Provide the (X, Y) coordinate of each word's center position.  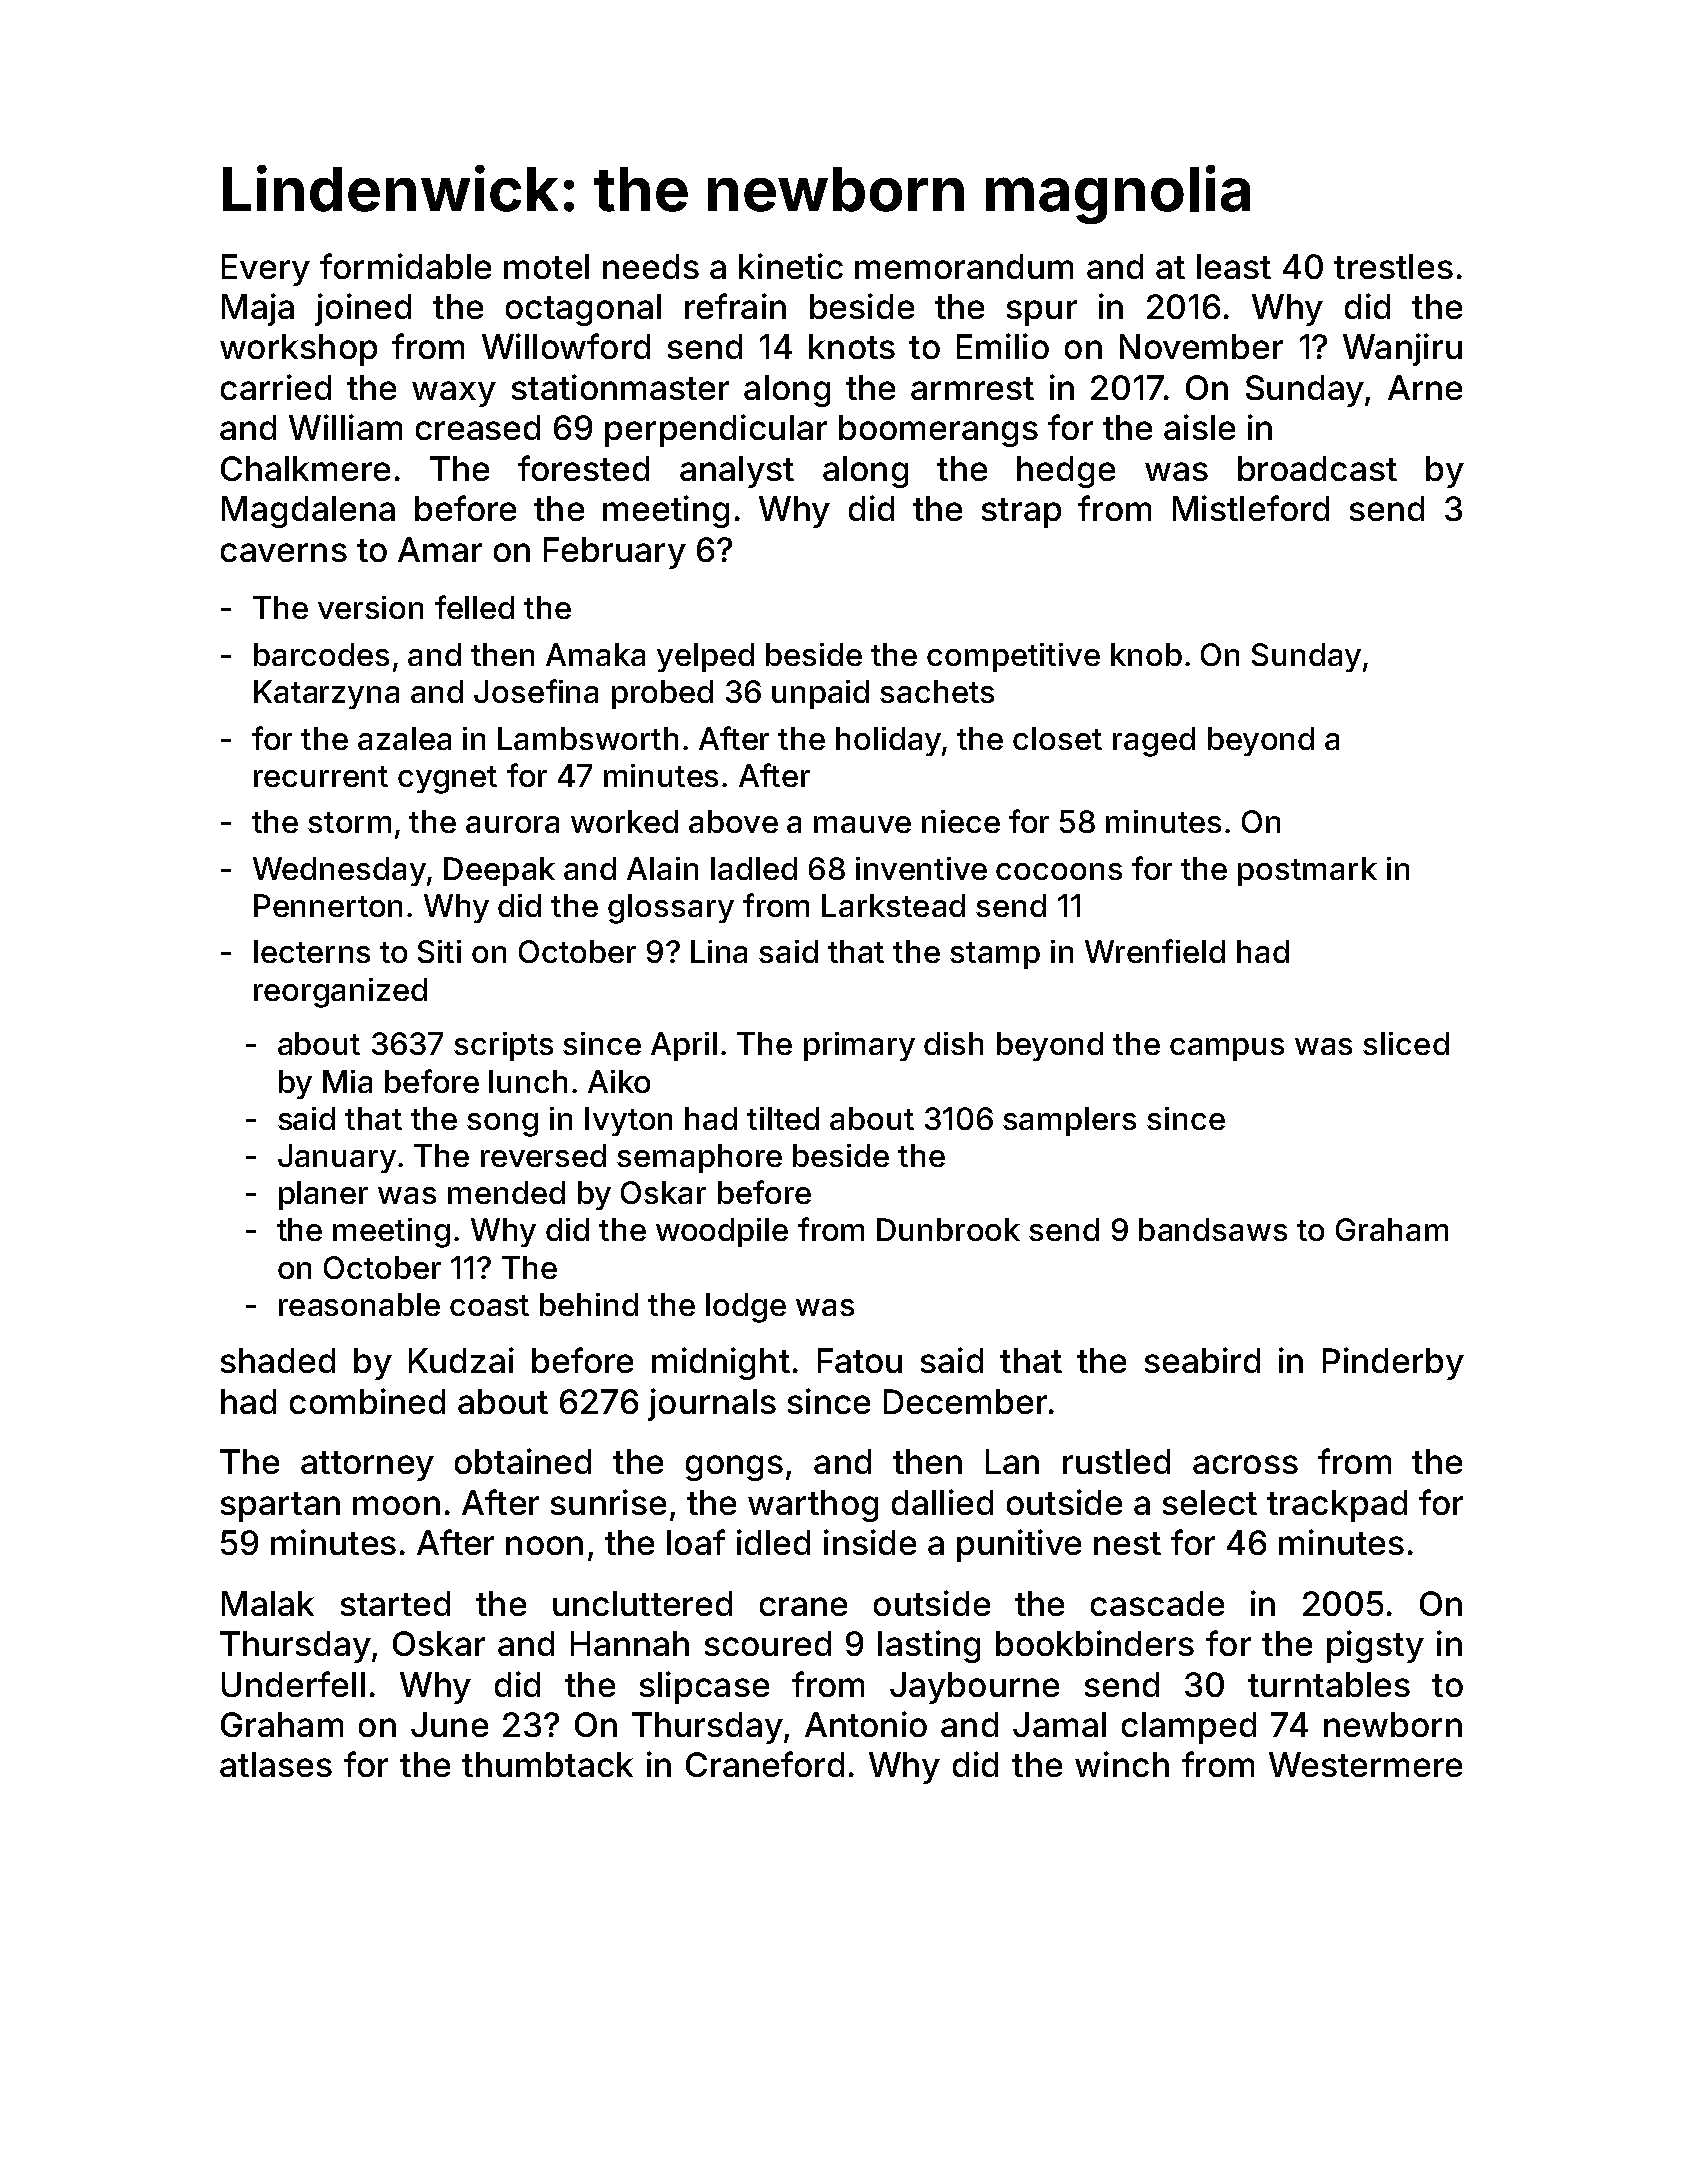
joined (363, 309)
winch (1122, 1764)
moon (396, 1505)
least (1234, 266)
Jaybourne (974, 1688)
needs (651, 266)
